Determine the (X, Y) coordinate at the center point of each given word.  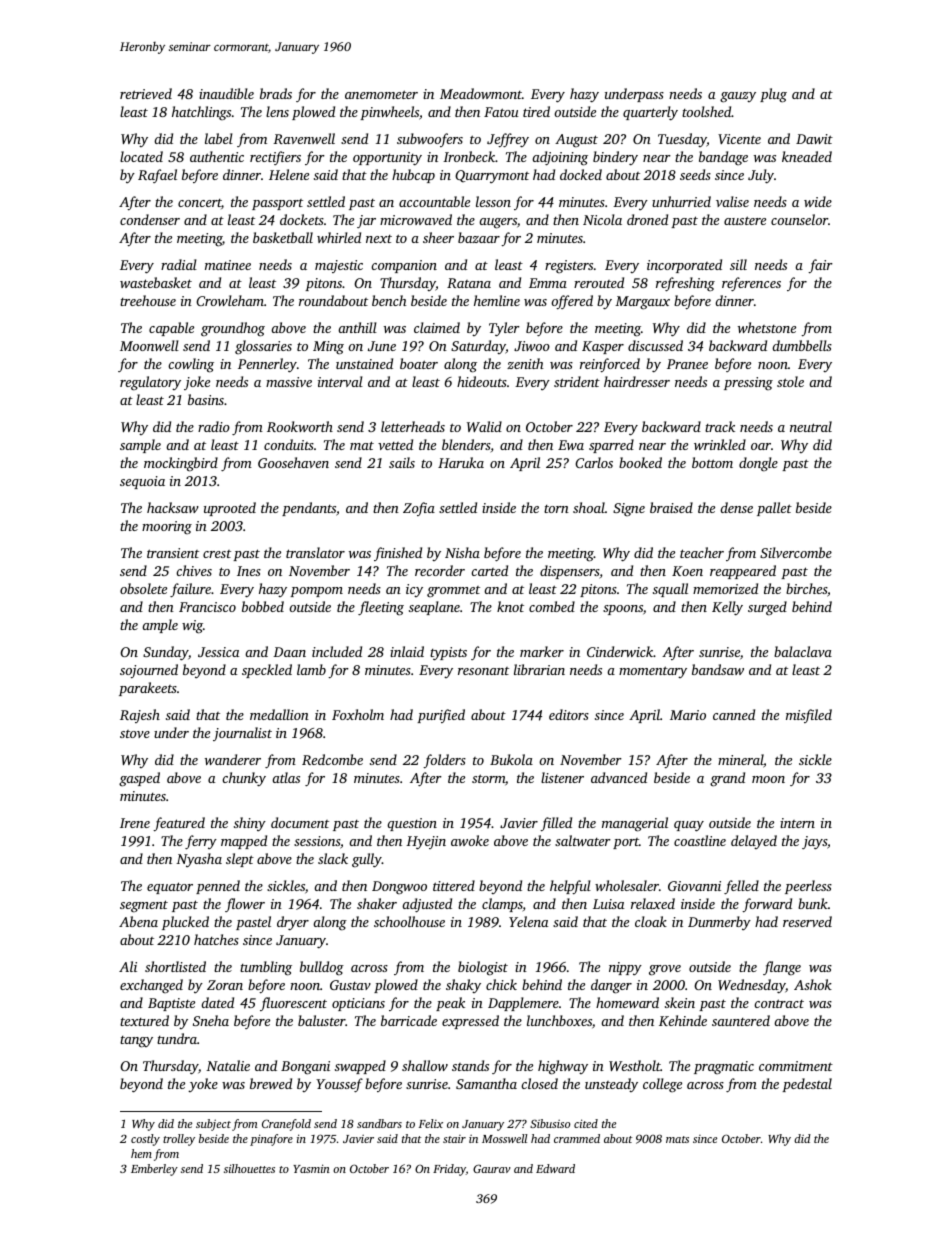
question (412, 824)
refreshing (685, 284)
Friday (449, 1170)
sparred (611, 446)
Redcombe (332, 759)
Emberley (154, 1170)
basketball (283, 237)
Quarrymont (492, 176)
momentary (653, 672)
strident (577, 381)
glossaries (263, 347)
